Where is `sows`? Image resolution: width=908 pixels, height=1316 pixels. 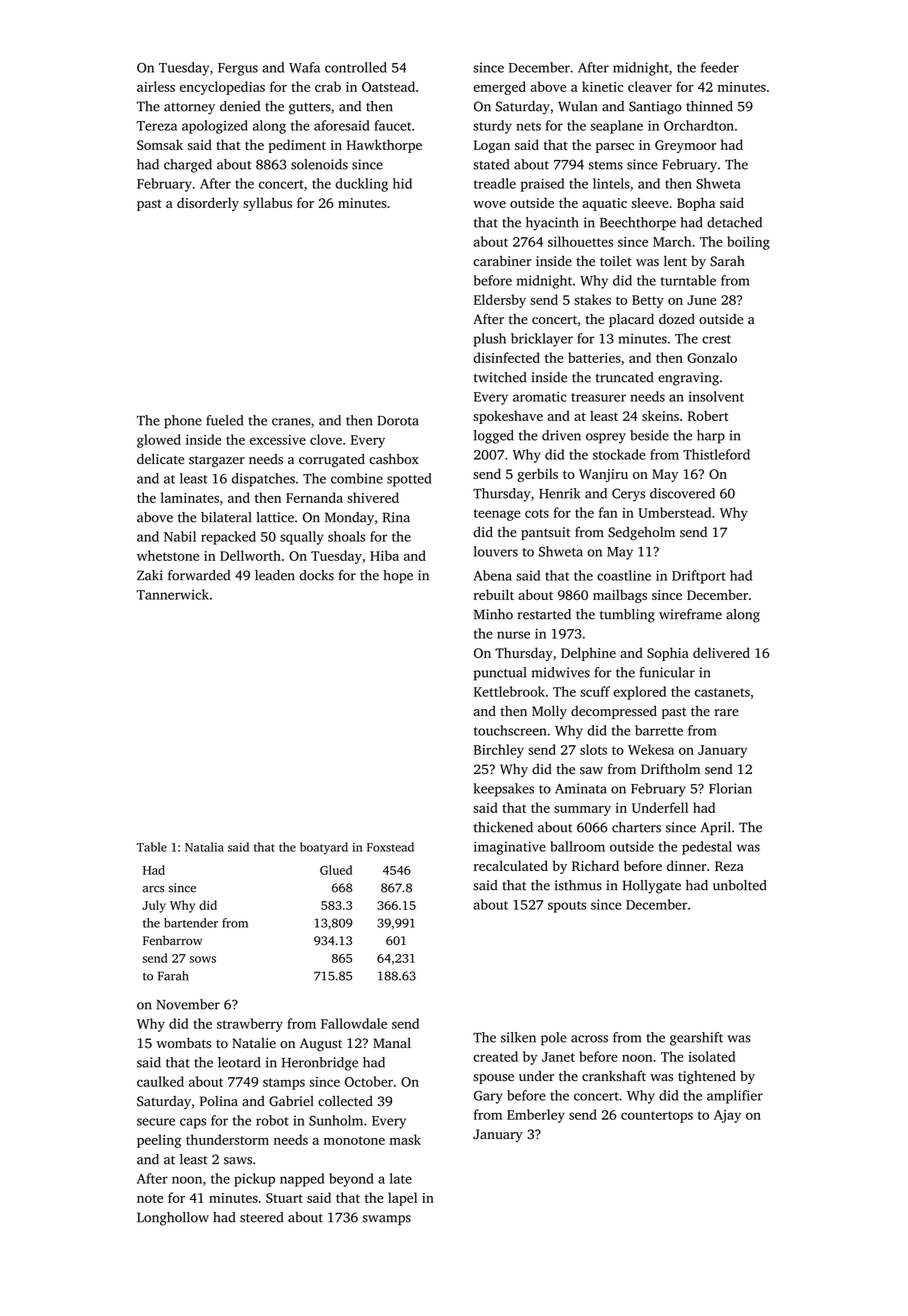 sows is located at coordinates (203, 959).
